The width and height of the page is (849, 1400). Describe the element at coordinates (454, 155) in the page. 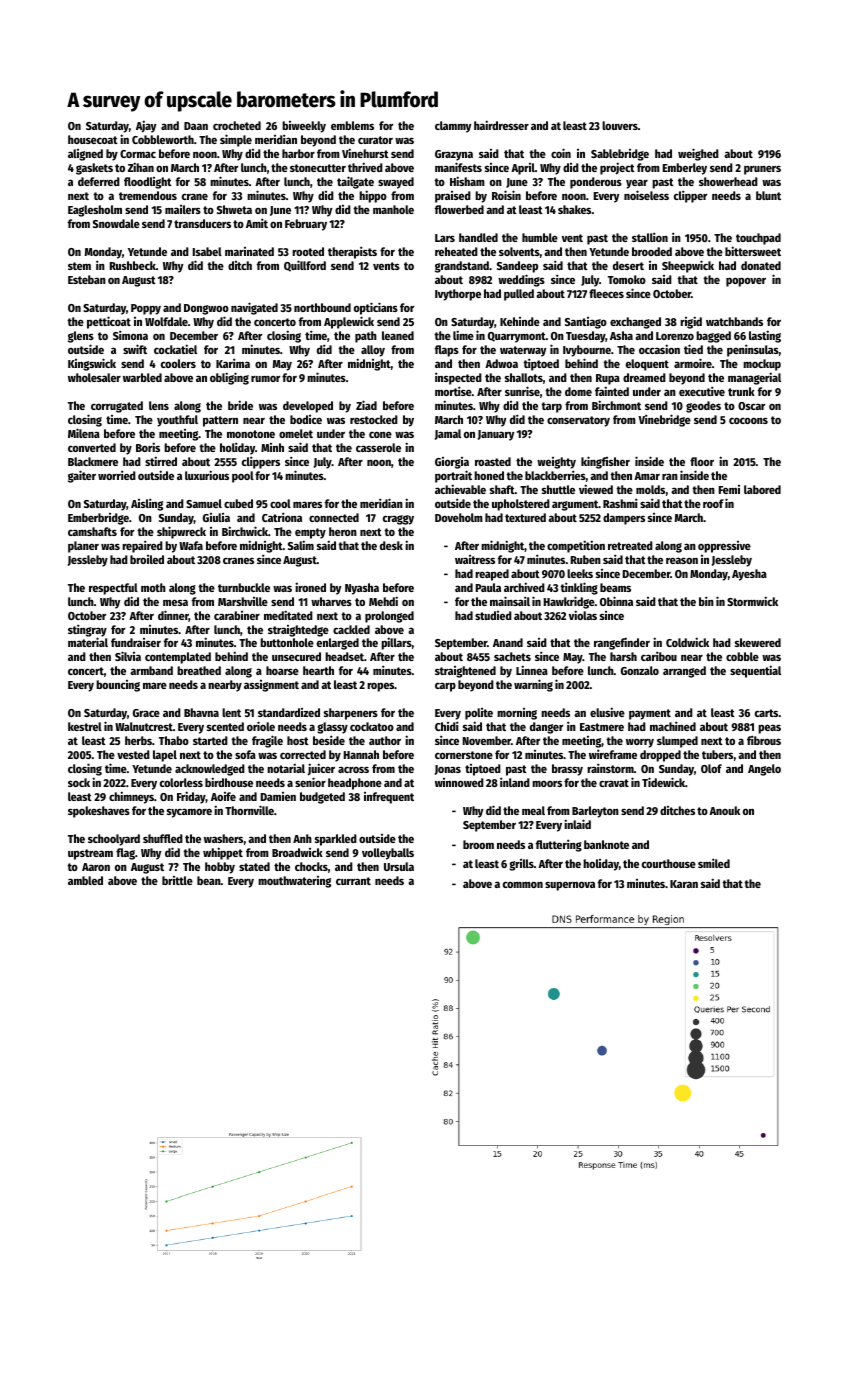

I see `Grazyna` at that location.
